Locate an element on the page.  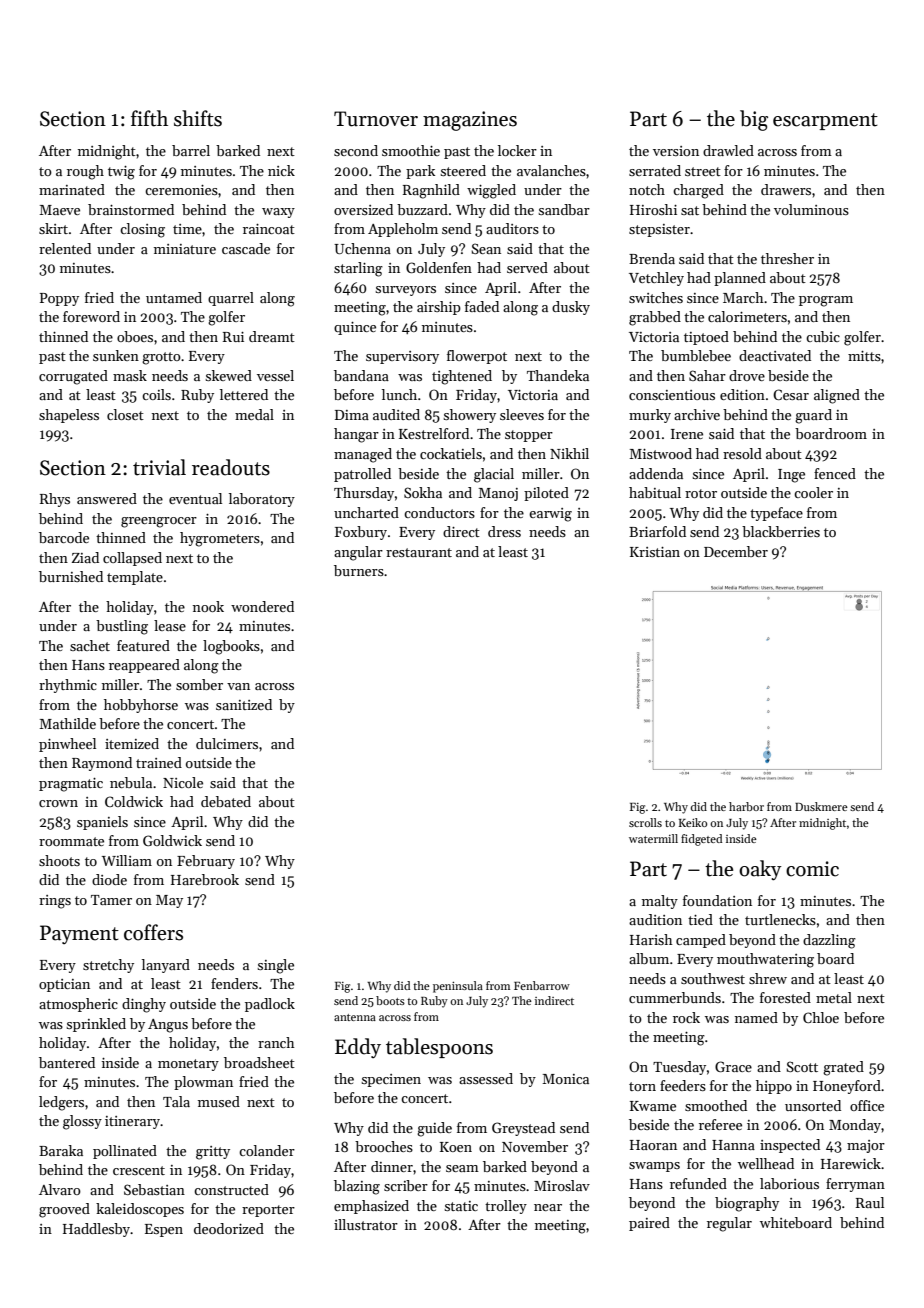
fifth is located at coordinates (149, 118).
